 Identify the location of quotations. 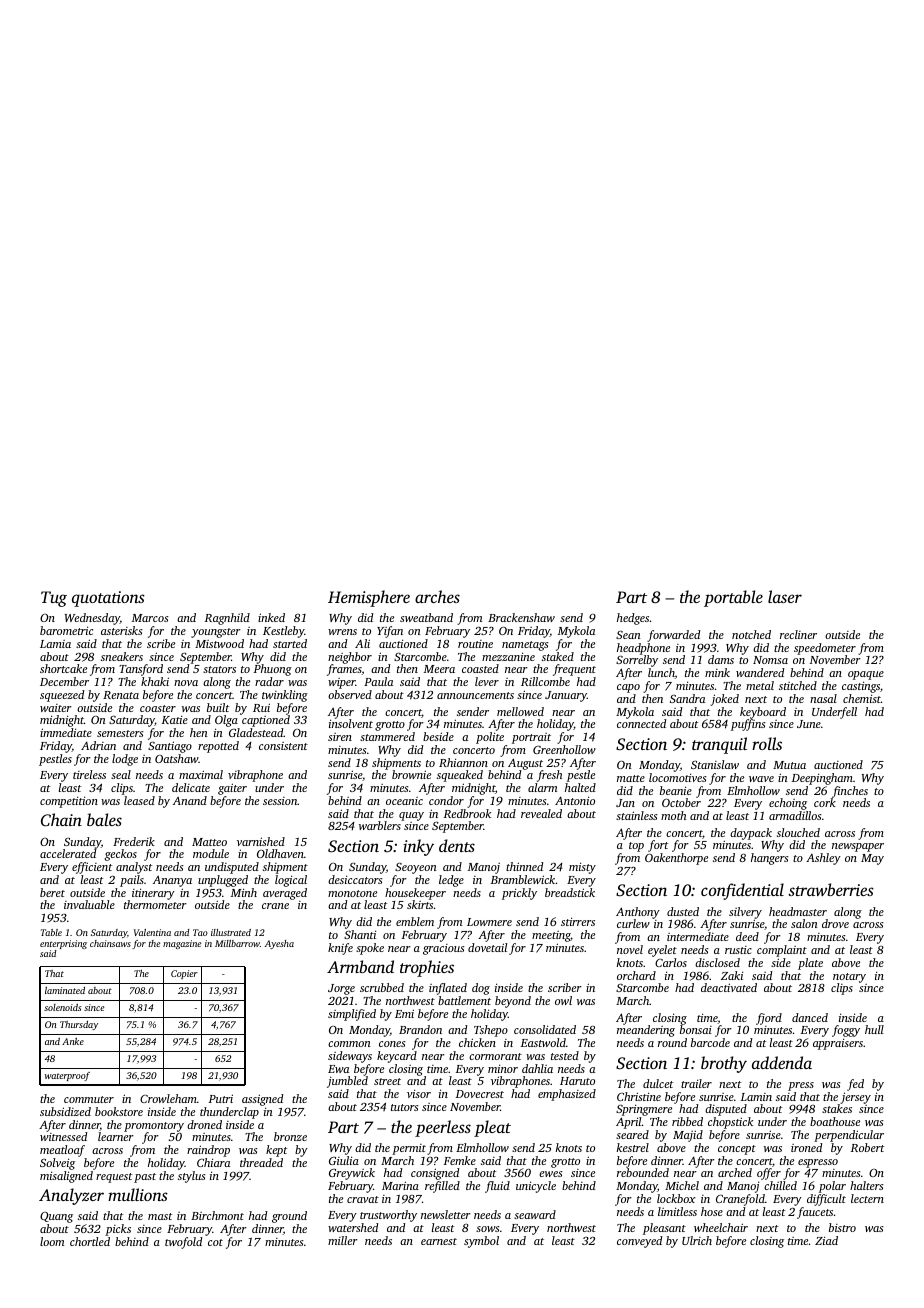
(108, 599).
